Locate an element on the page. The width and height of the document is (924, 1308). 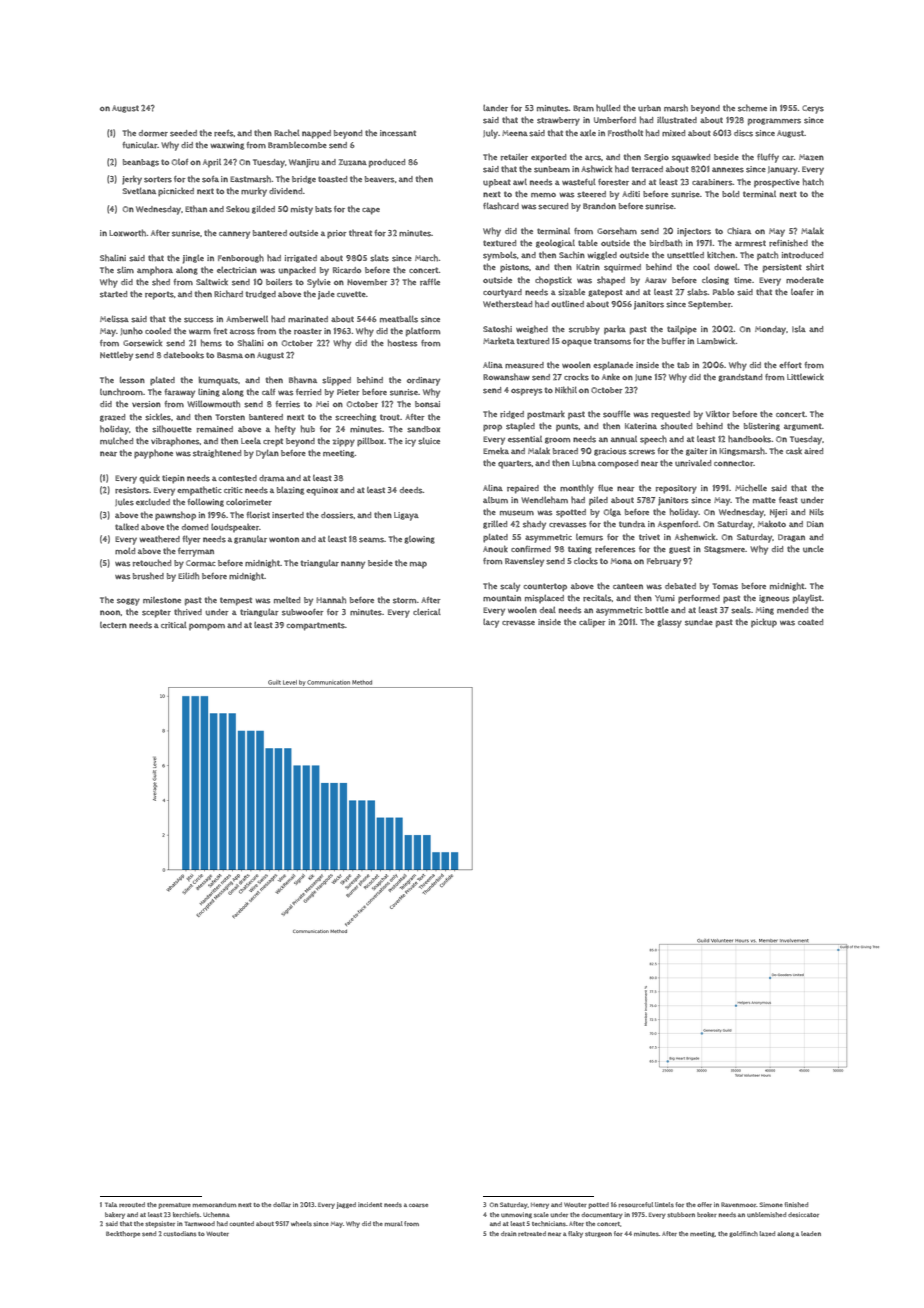
lander is located at coordinates (495, 108).
